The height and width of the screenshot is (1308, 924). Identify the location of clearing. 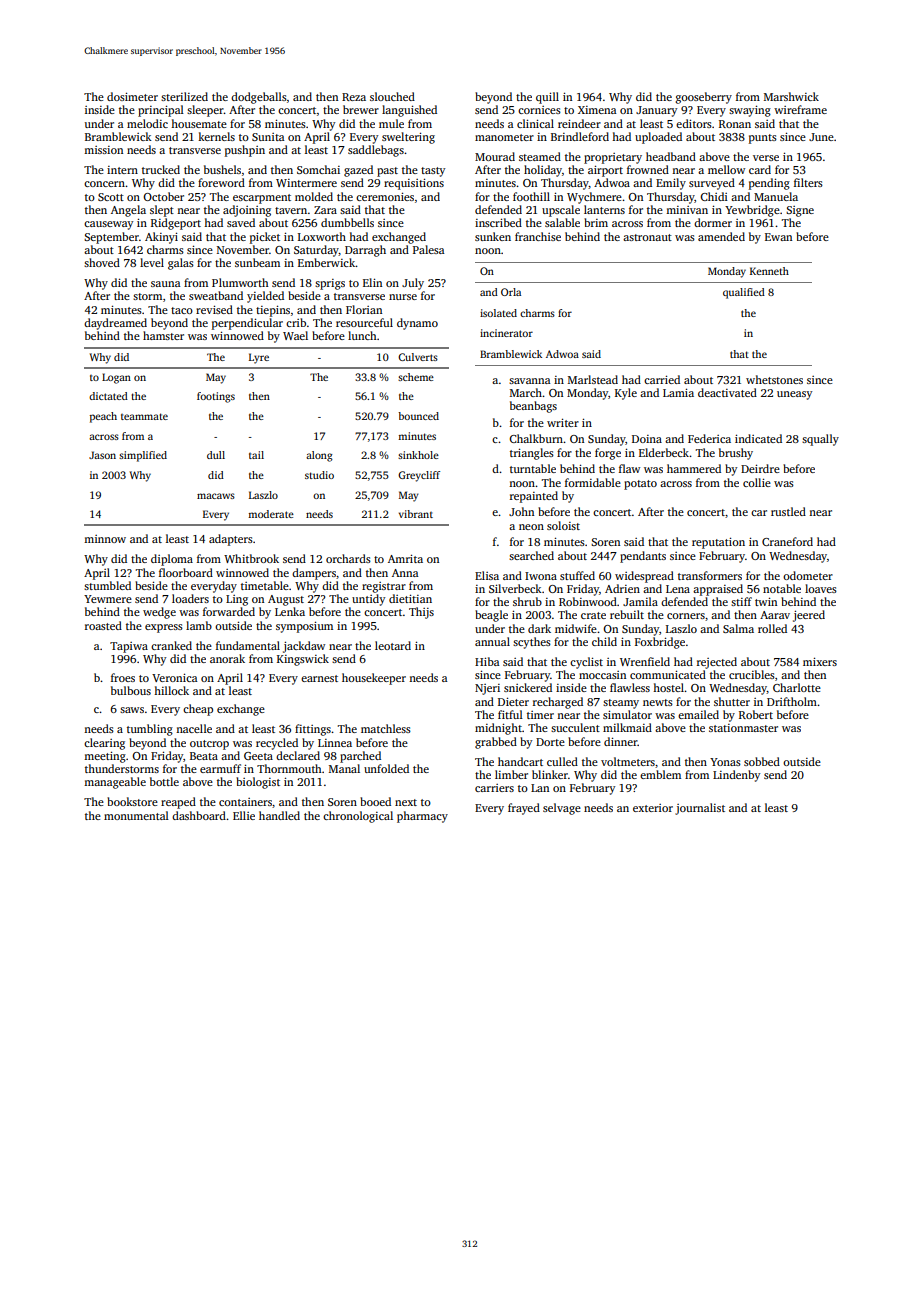
(104, 744).
